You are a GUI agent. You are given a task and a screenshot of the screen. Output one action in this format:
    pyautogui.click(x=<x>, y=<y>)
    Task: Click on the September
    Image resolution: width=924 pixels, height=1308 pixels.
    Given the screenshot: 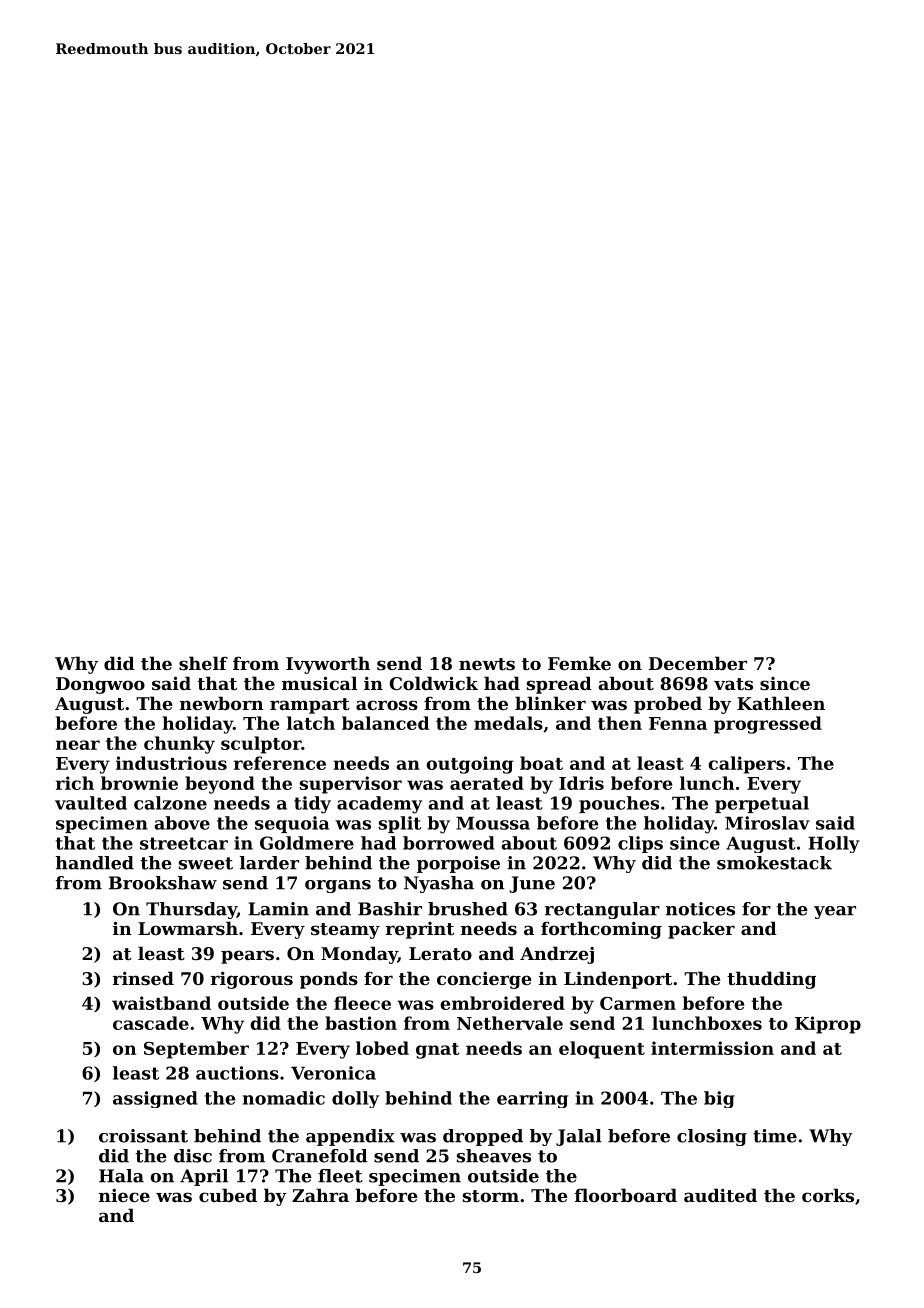 What is the action you would take?
    pyautogui.click(x=196, y=1050)
